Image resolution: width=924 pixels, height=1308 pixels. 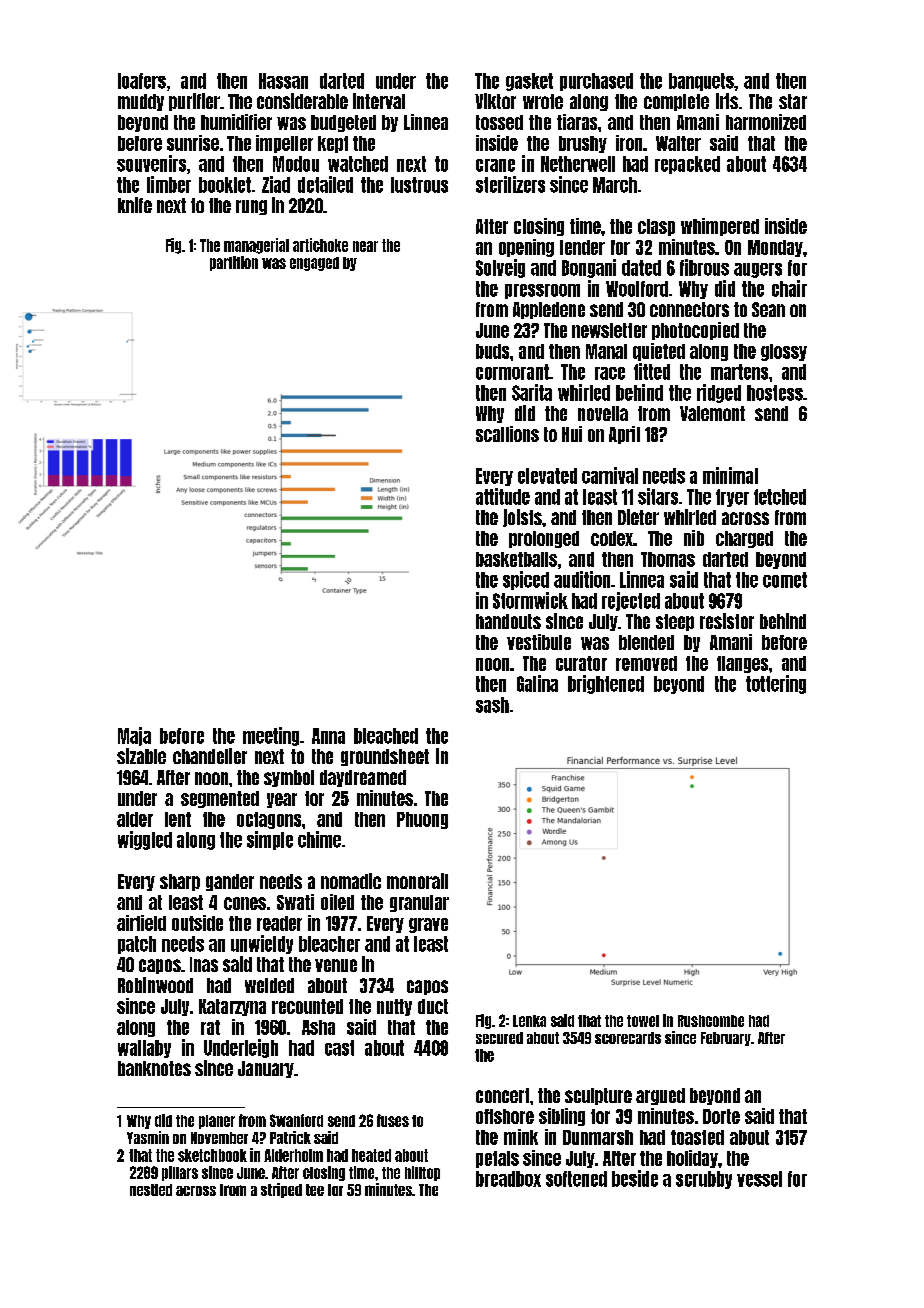 What do you see at coordinates (422, 1173) in the screenshot?
I see `hilltop` at bounding box center [422, 1173].
